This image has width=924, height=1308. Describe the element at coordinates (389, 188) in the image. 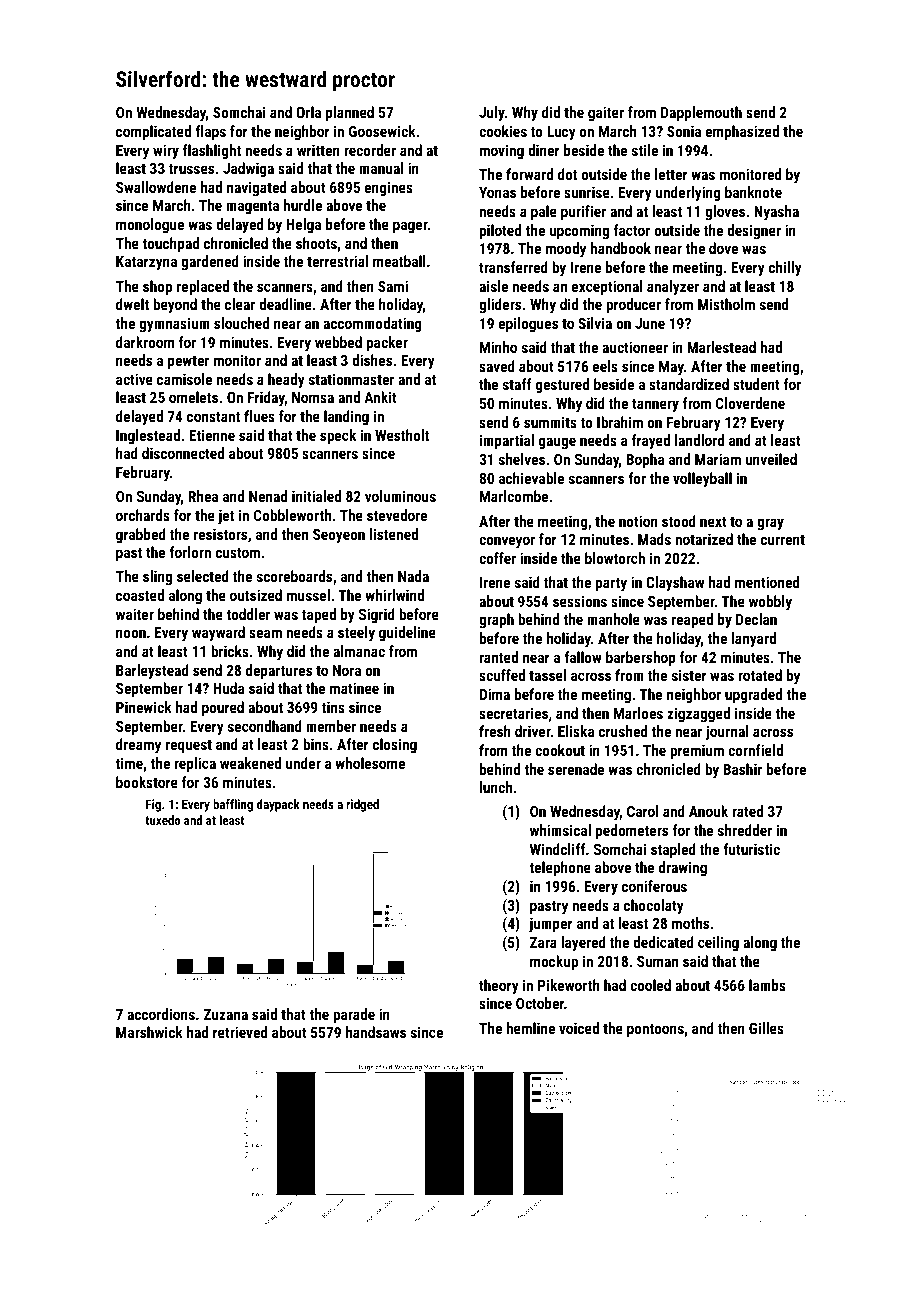

I see `engines` at that location.
